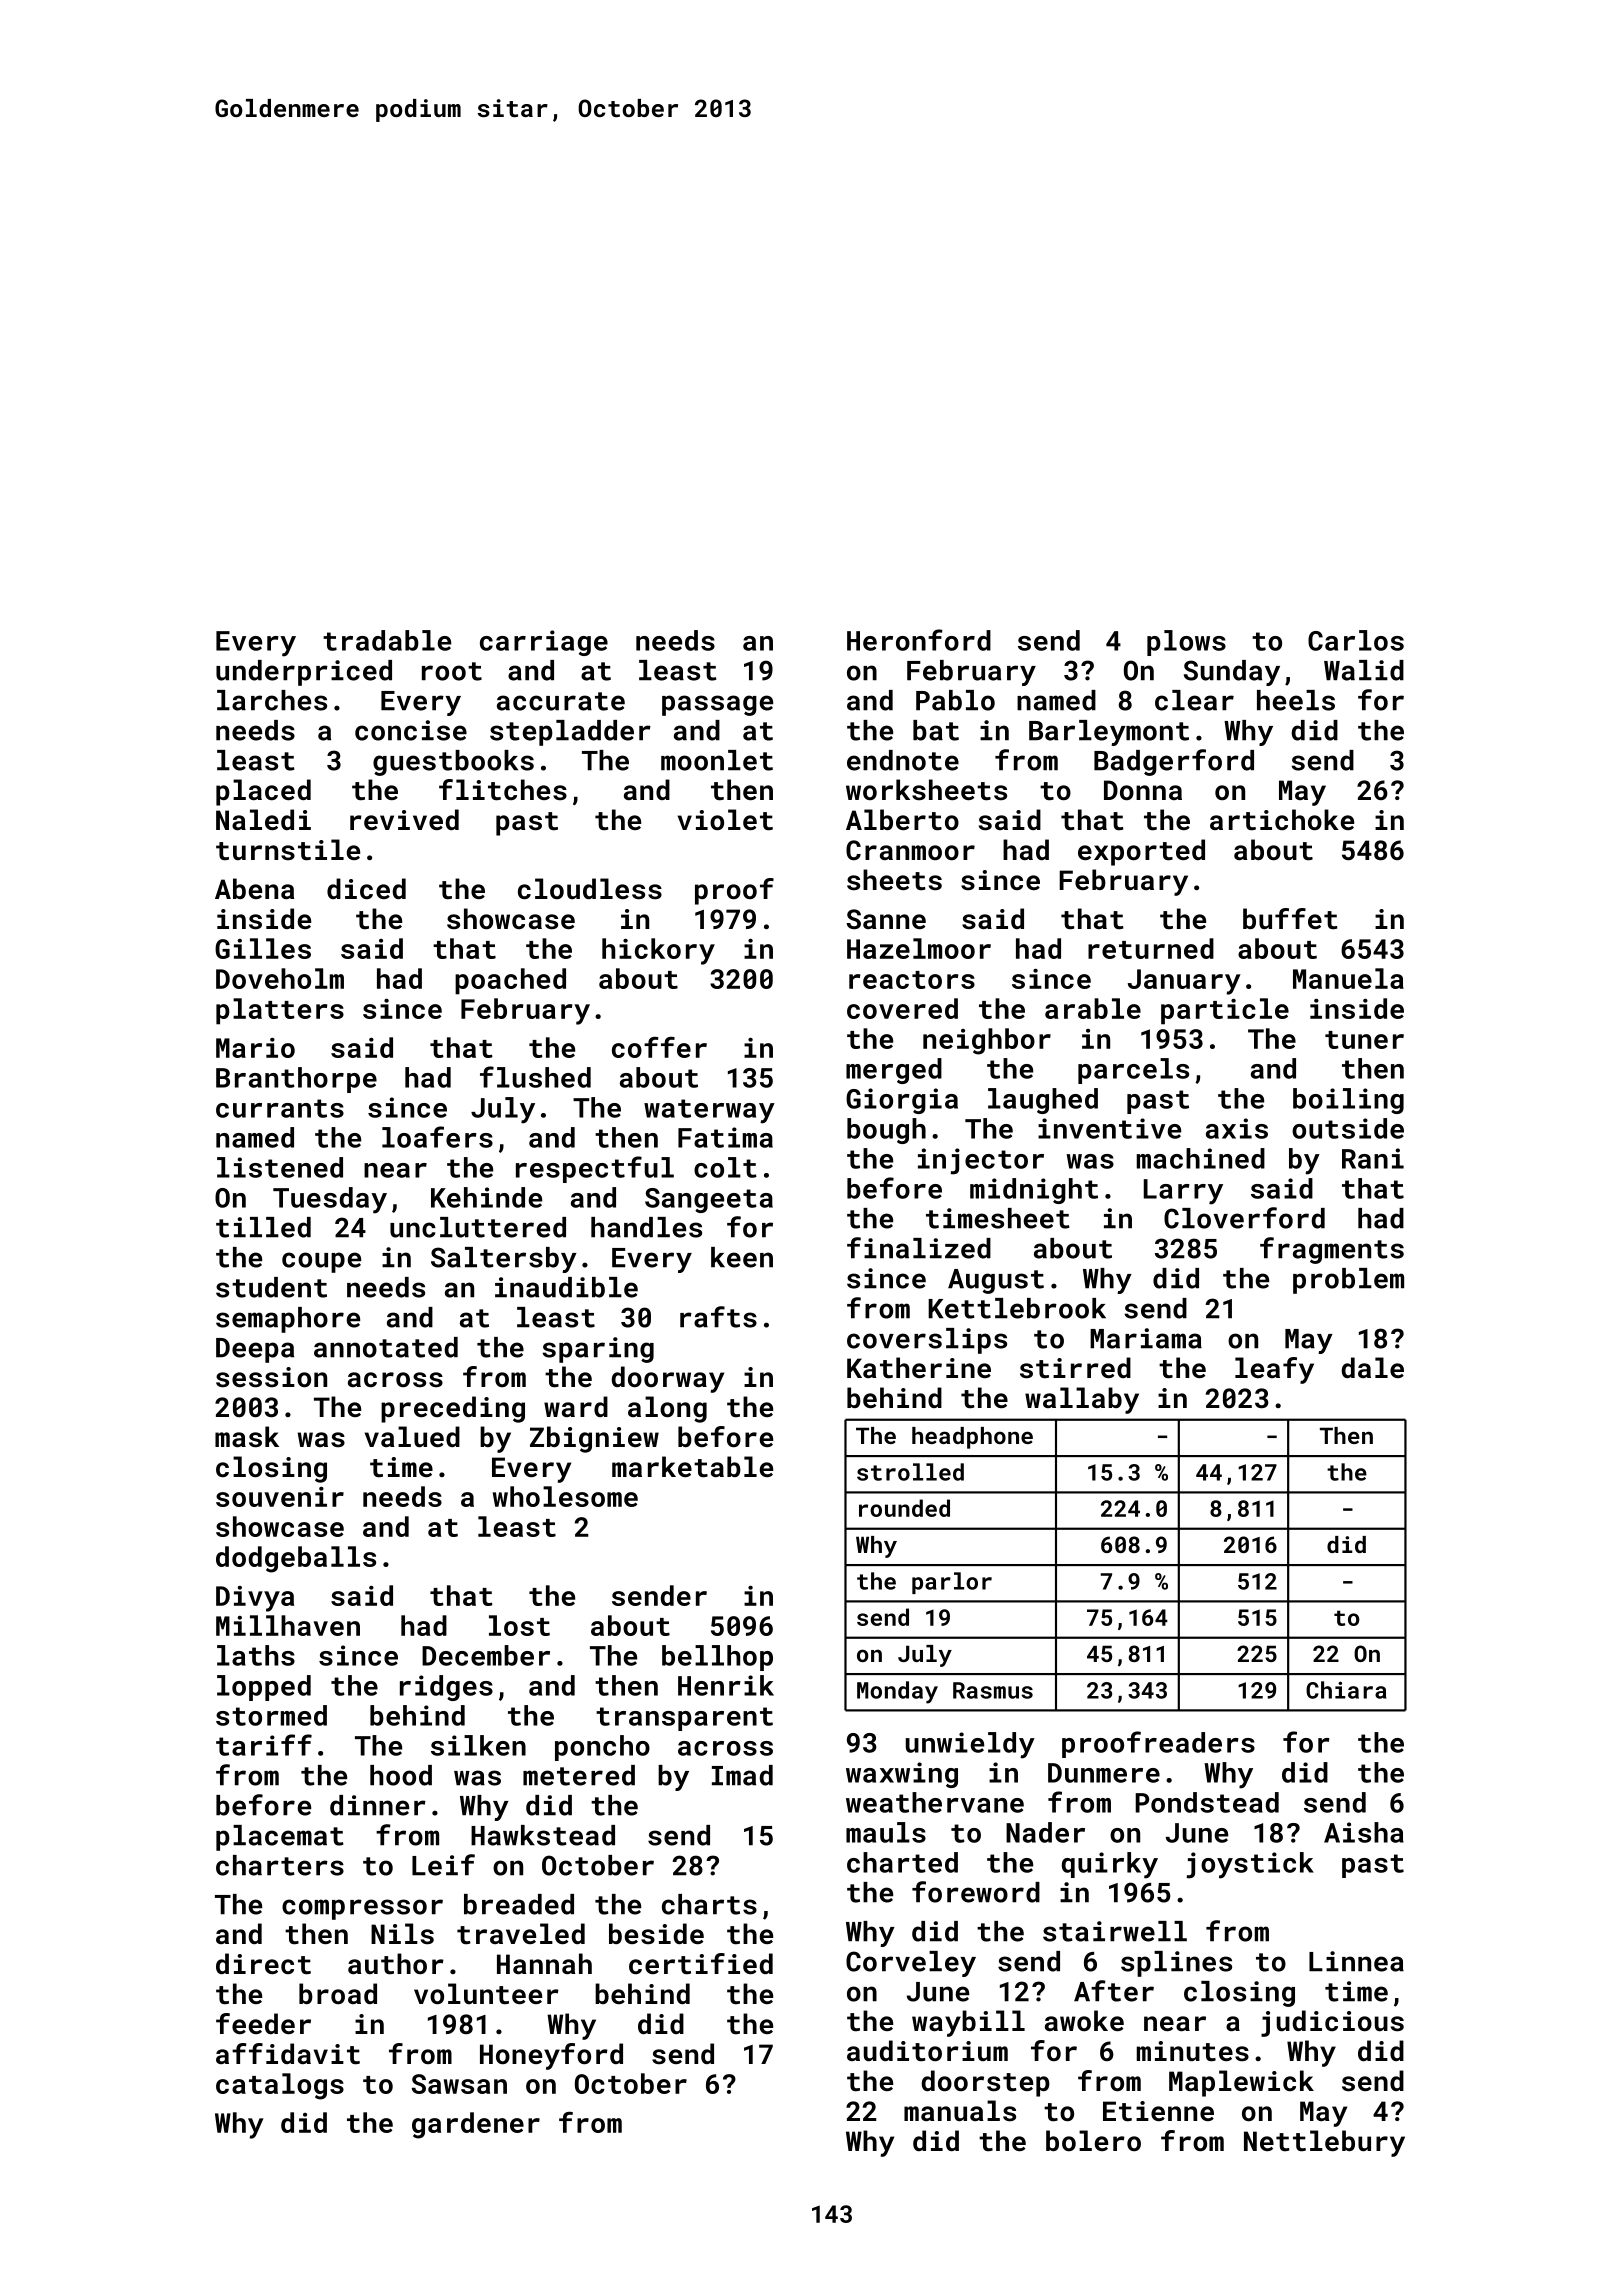  Describe the element at coordinates (544, 643) in the document. I see `carriage` at that location.
